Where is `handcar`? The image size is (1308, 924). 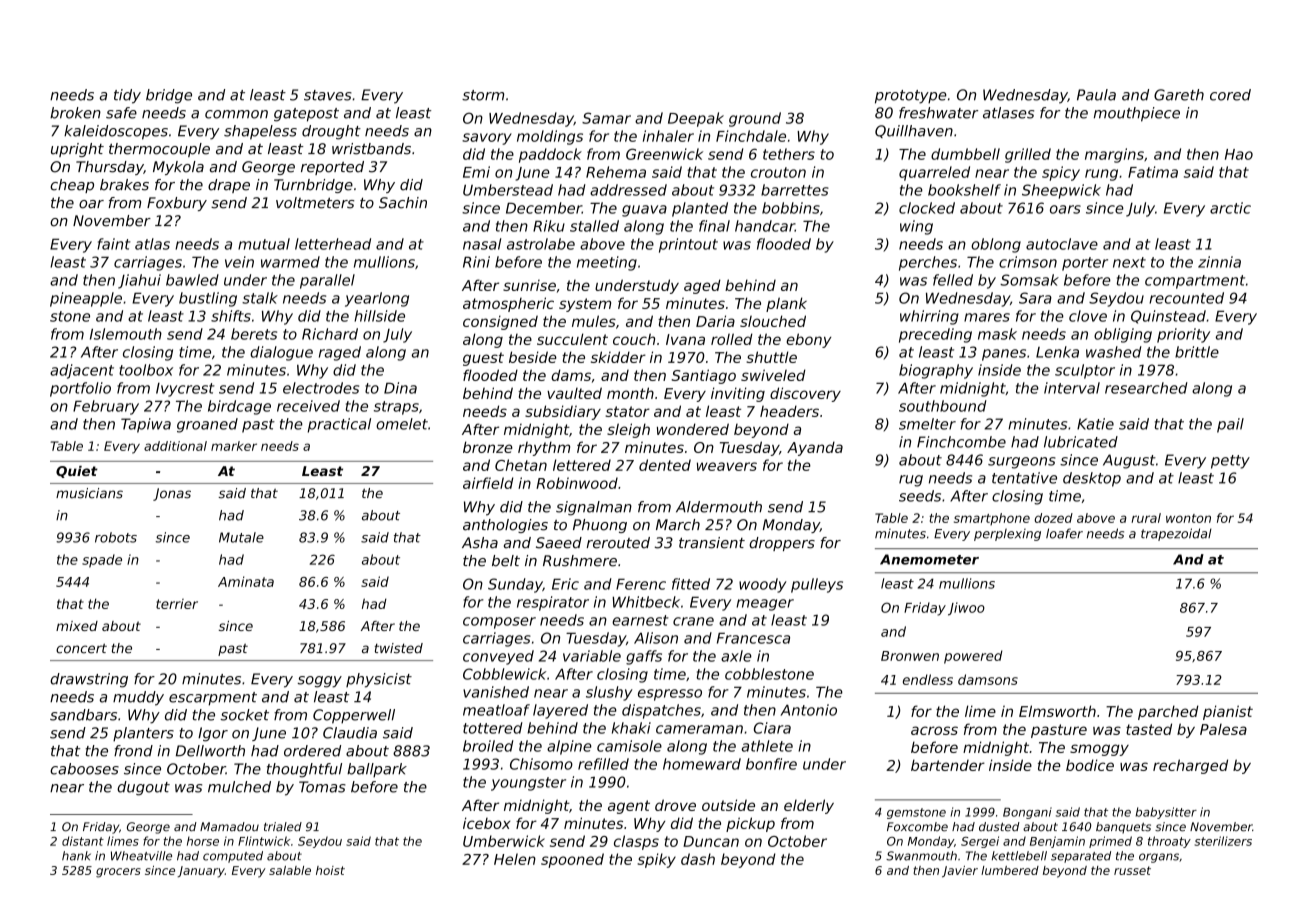 handcar is located at coordinates (765, 226).
